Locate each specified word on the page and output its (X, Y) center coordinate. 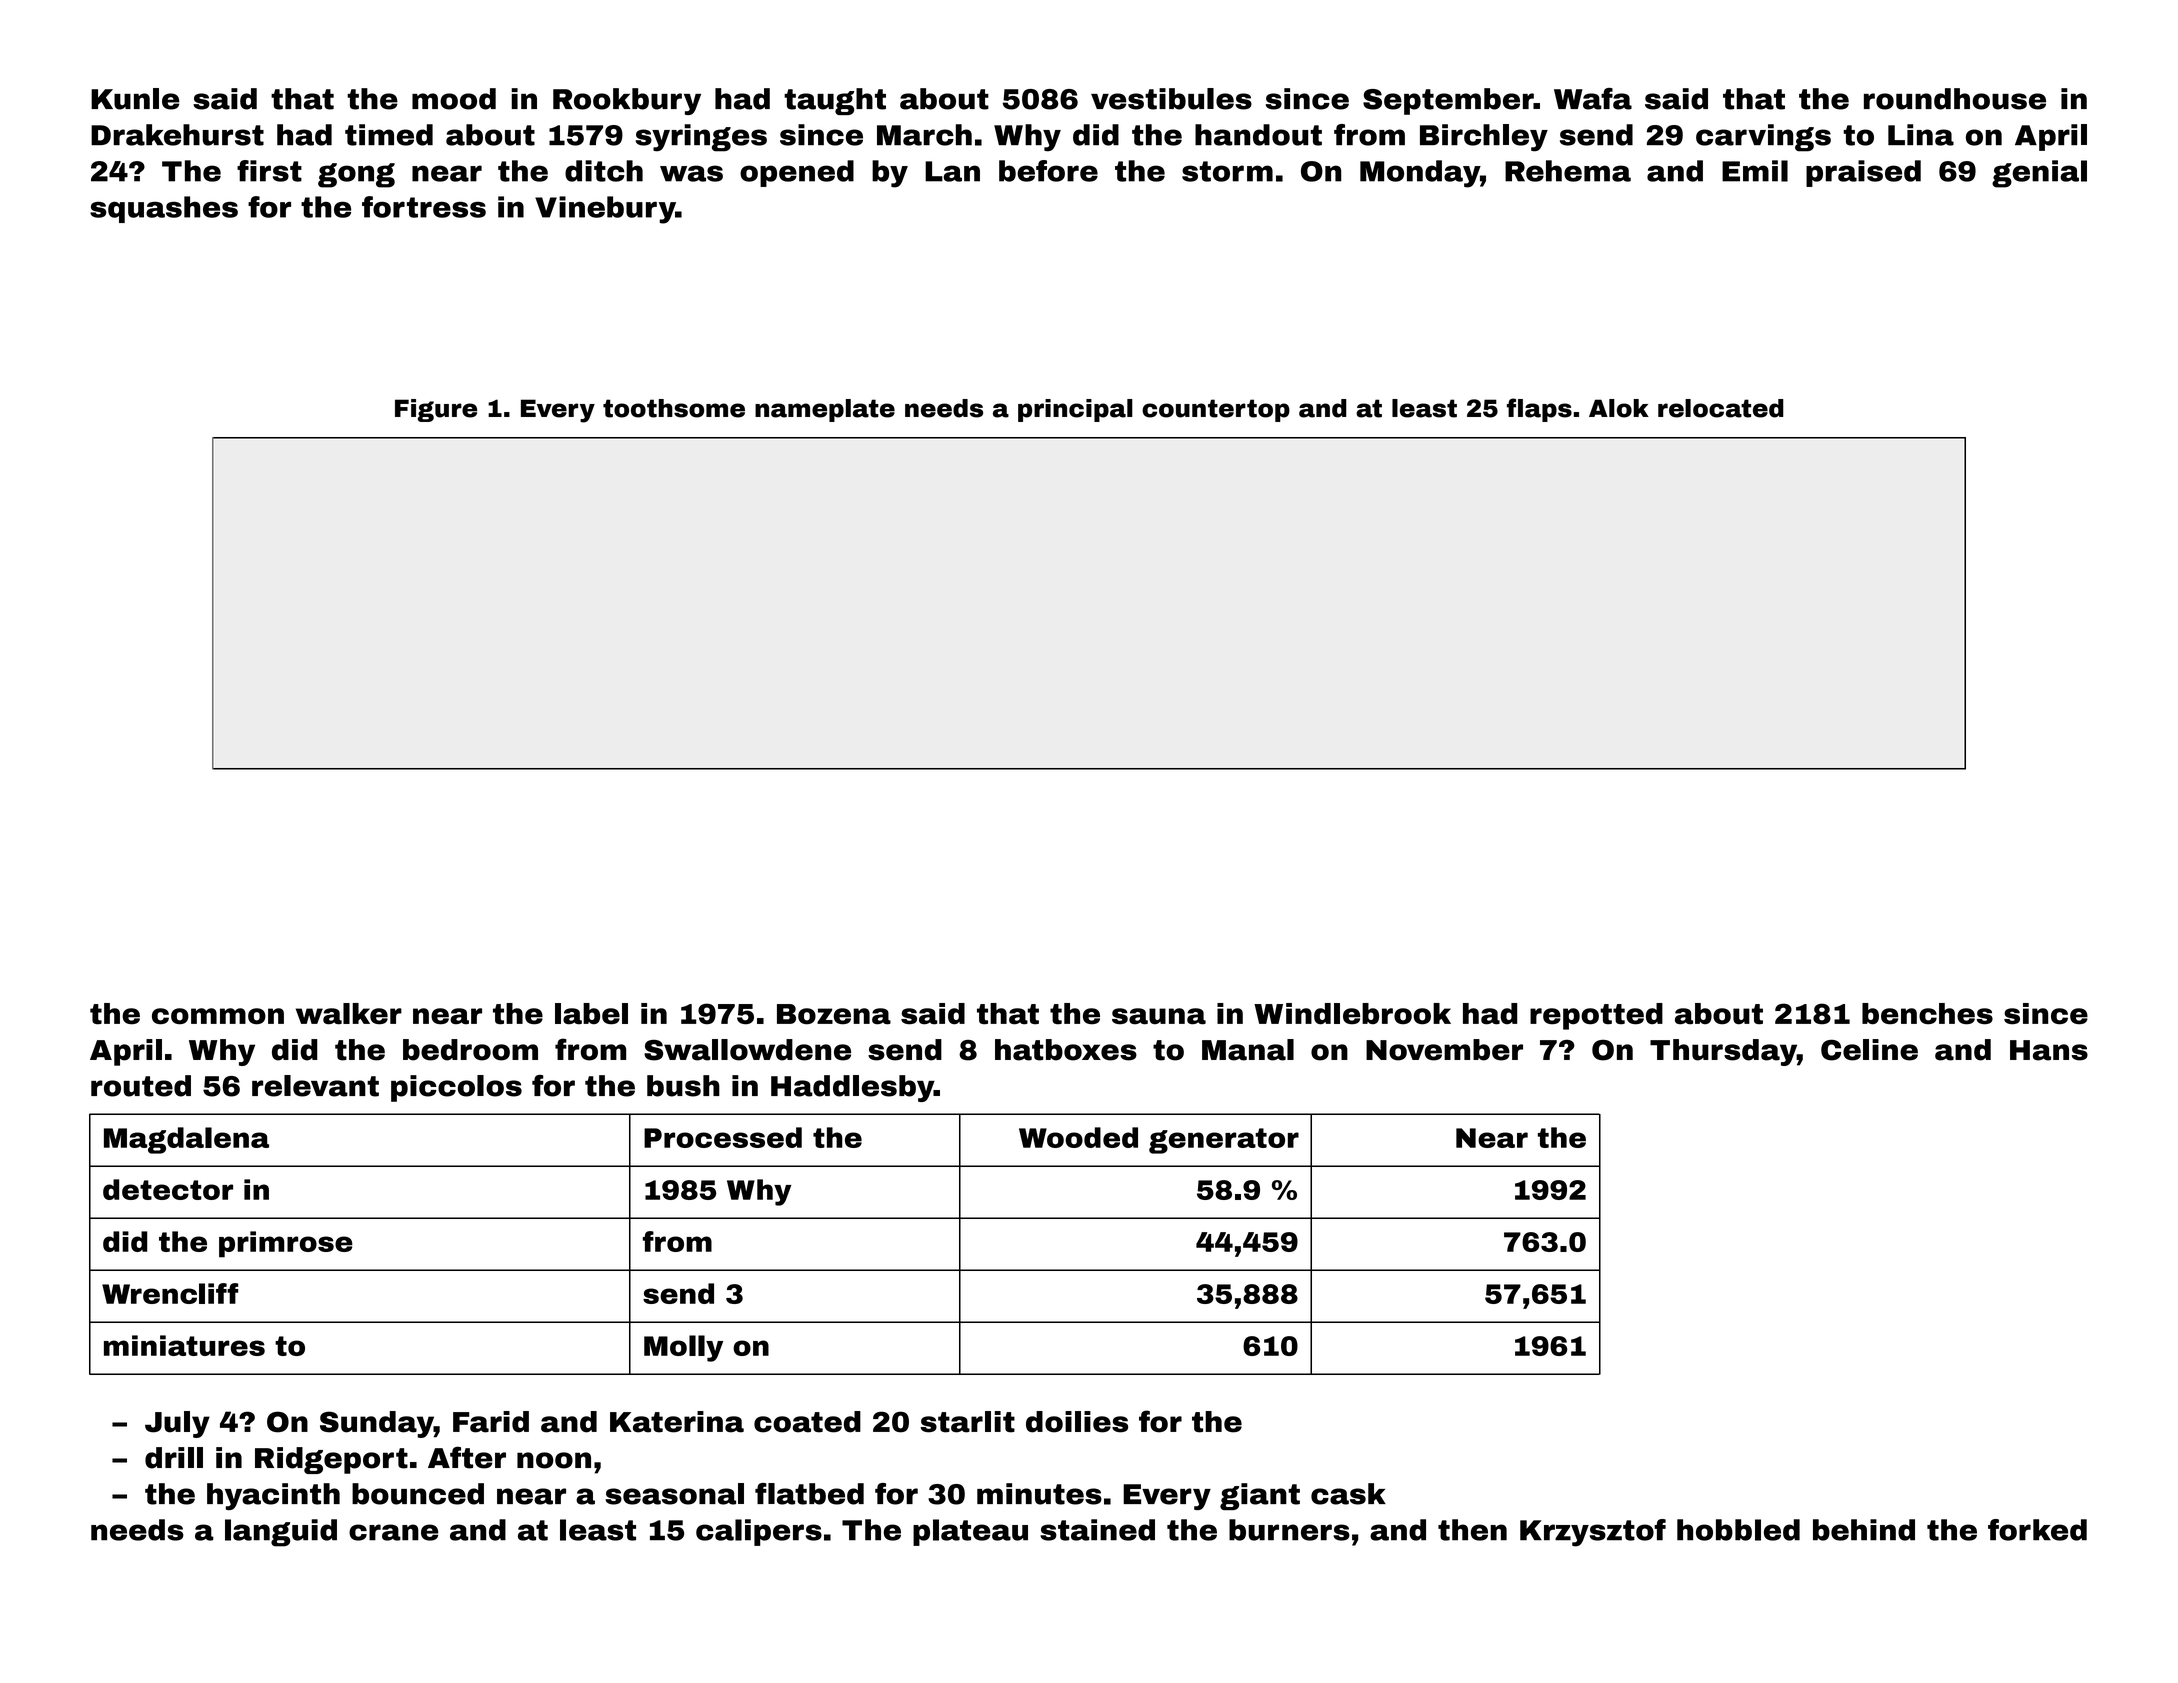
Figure (436, 410)
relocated (1721, 408)
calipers (759, 1532)
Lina (1921, 135)
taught (835, 101)
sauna (1159, 1016)
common (218, 1016)
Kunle (135, 99)
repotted (1596, 1016)
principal (1075, 410)
